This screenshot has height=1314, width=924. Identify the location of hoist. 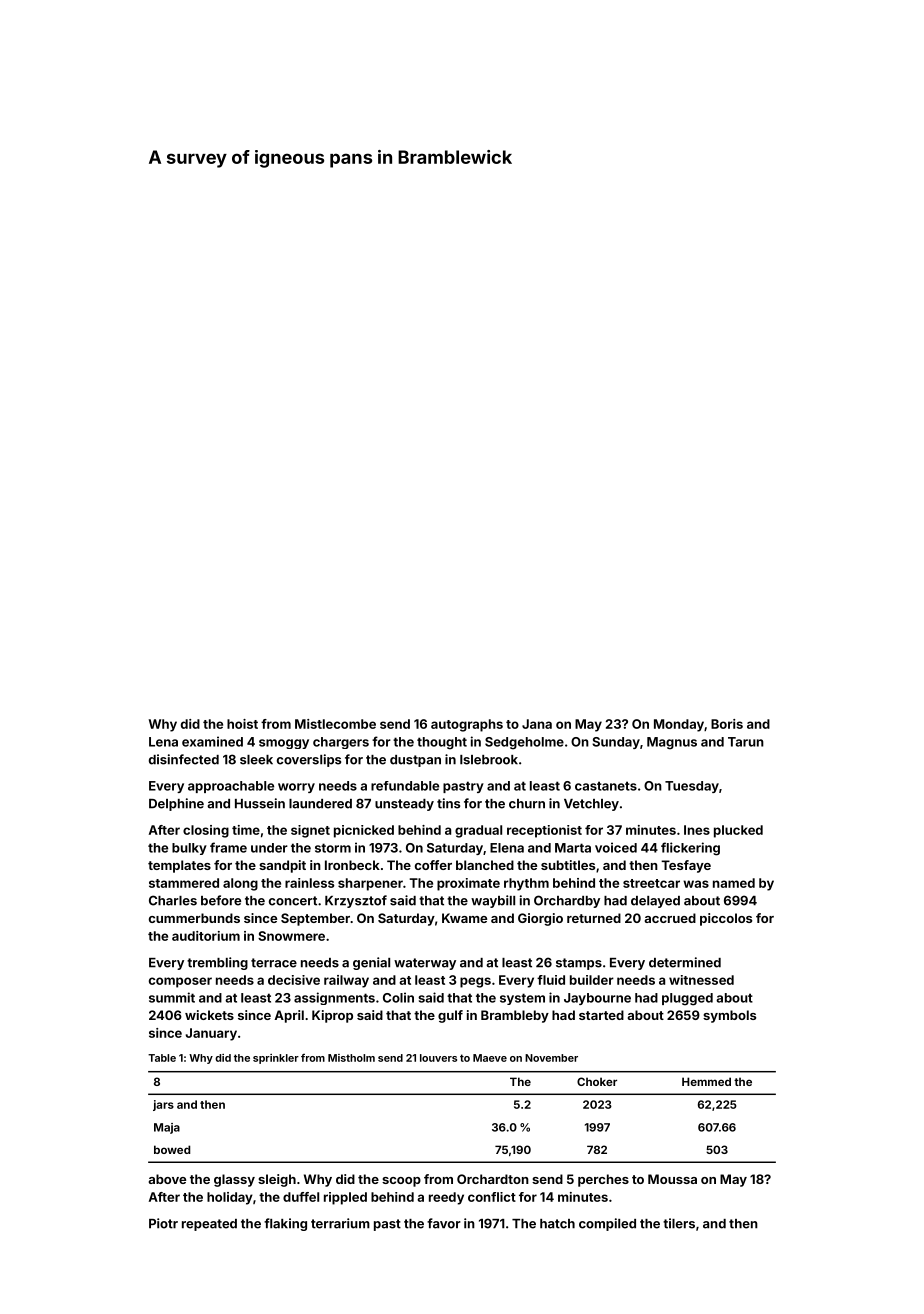
(242, 724).
